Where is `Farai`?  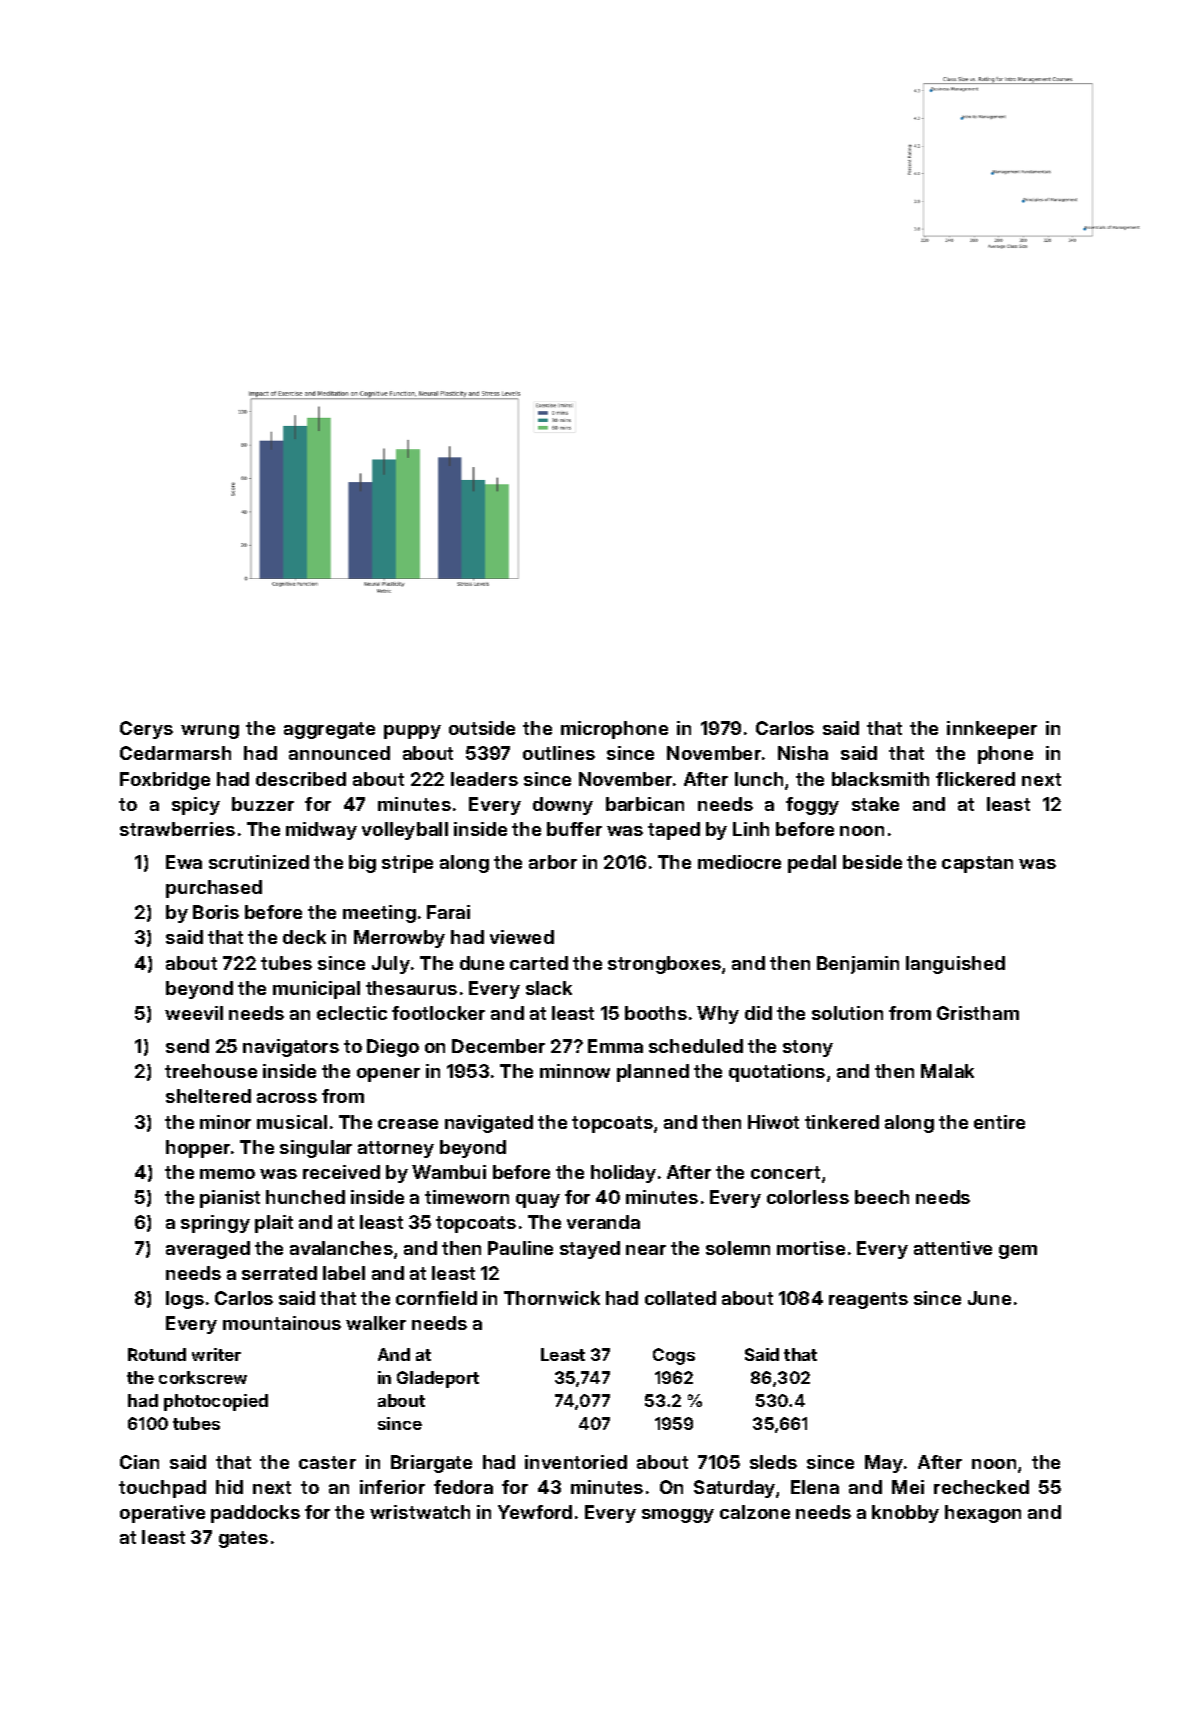
Farai is located at coordinates (448, 912).
